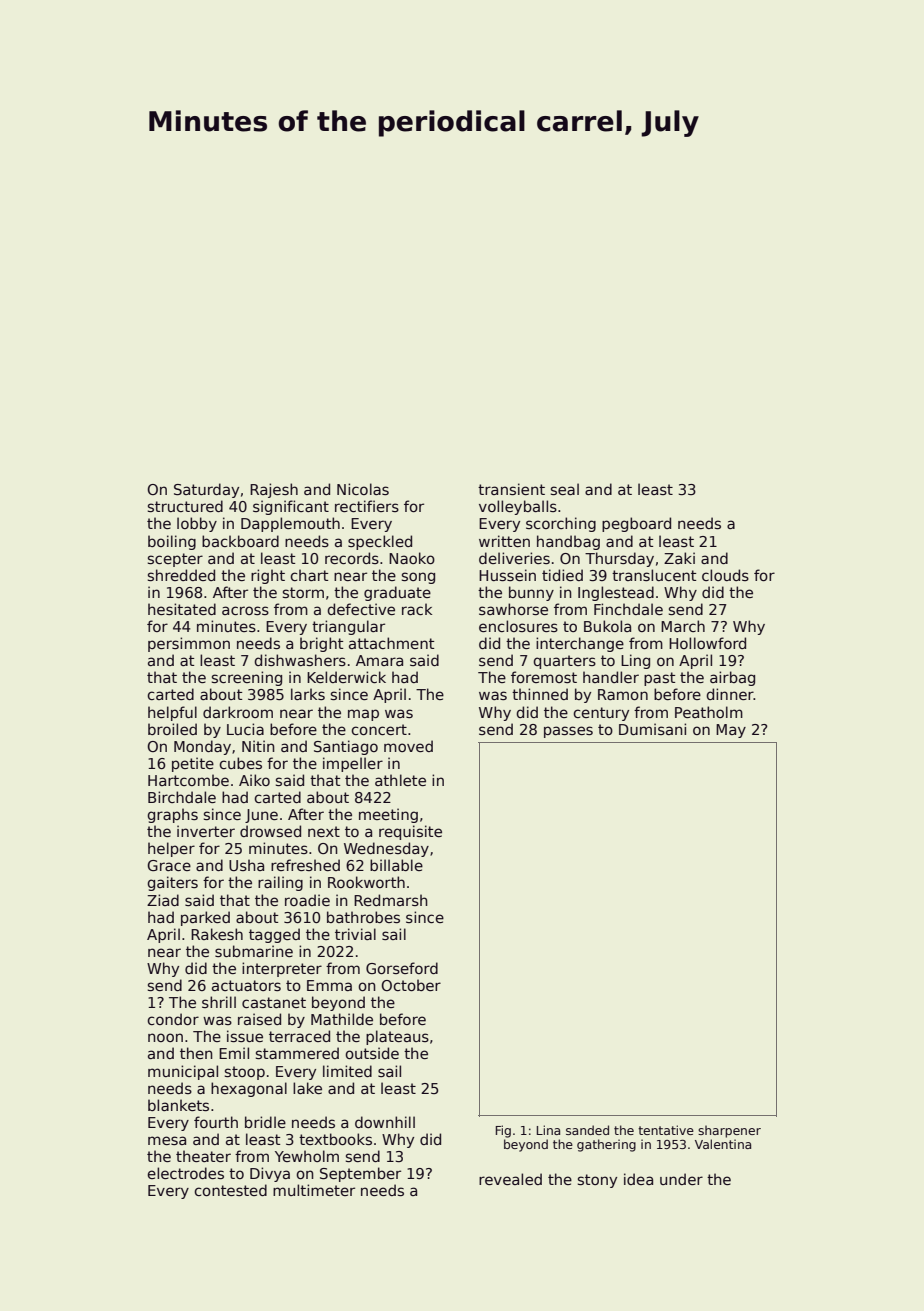  What do you see at coordinates (258, 746) in the screenshot?
I see `Nitin` at bounding box center [258, 746].
